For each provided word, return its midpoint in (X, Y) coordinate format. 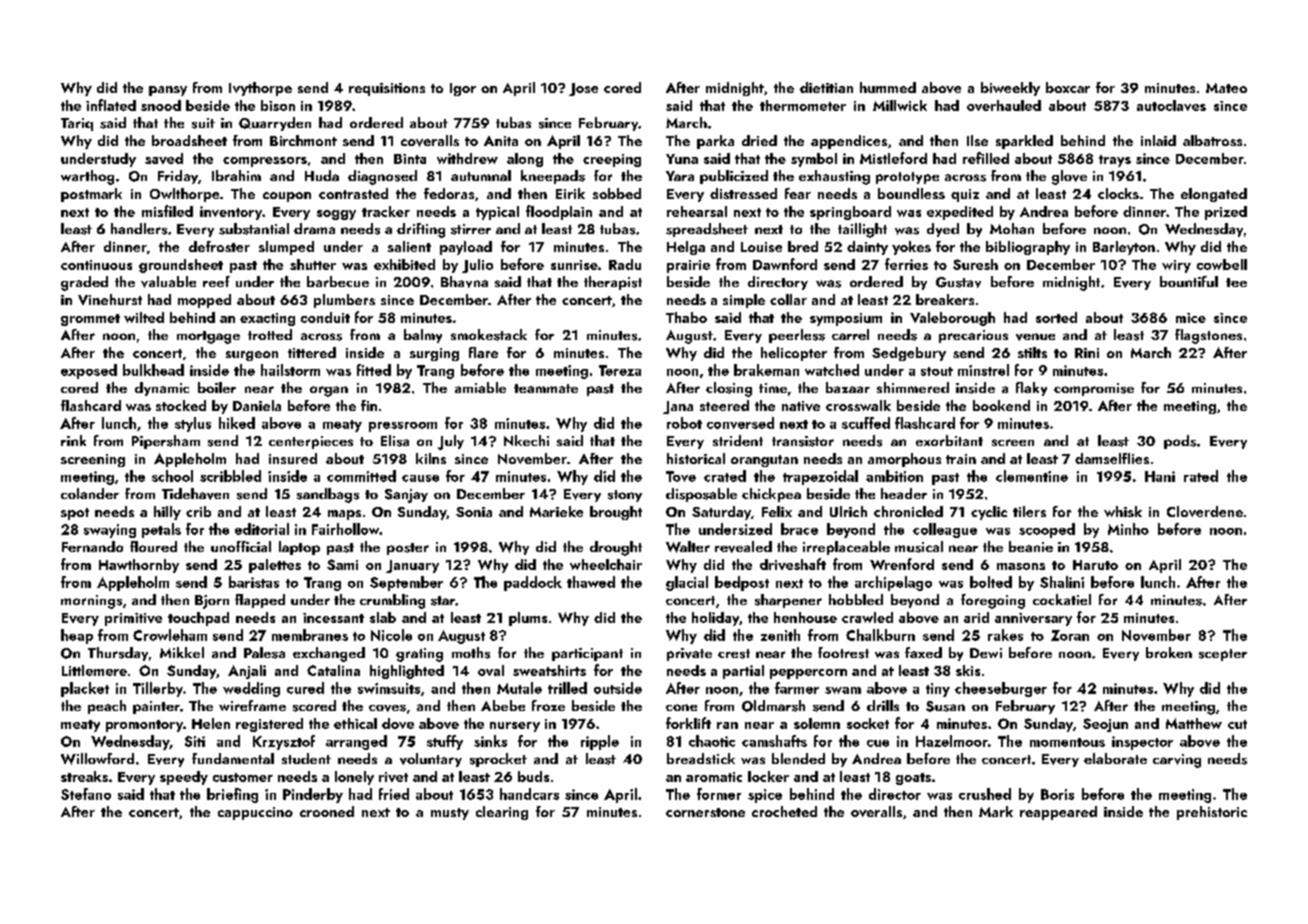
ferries (906, 264)
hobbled (856, 599)
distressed (743, 193)
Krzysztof (284, 742)
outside (618, 688)
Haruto (1095, 565)
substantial (254, 229)
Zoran (1070, 635)
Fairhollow (346, 529)
